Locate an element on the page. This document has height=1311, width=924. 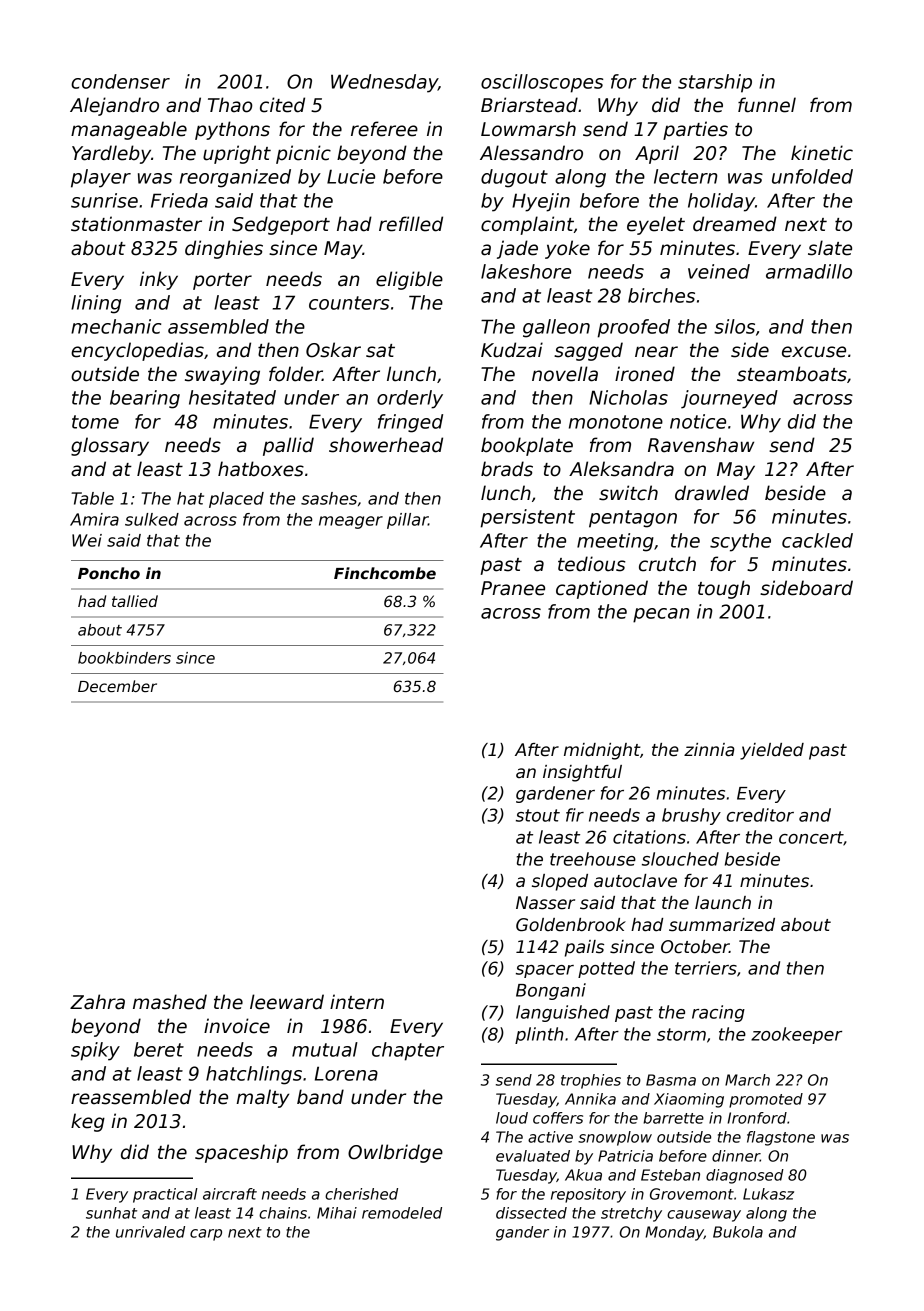
December is located at coordinates (117, 686).
